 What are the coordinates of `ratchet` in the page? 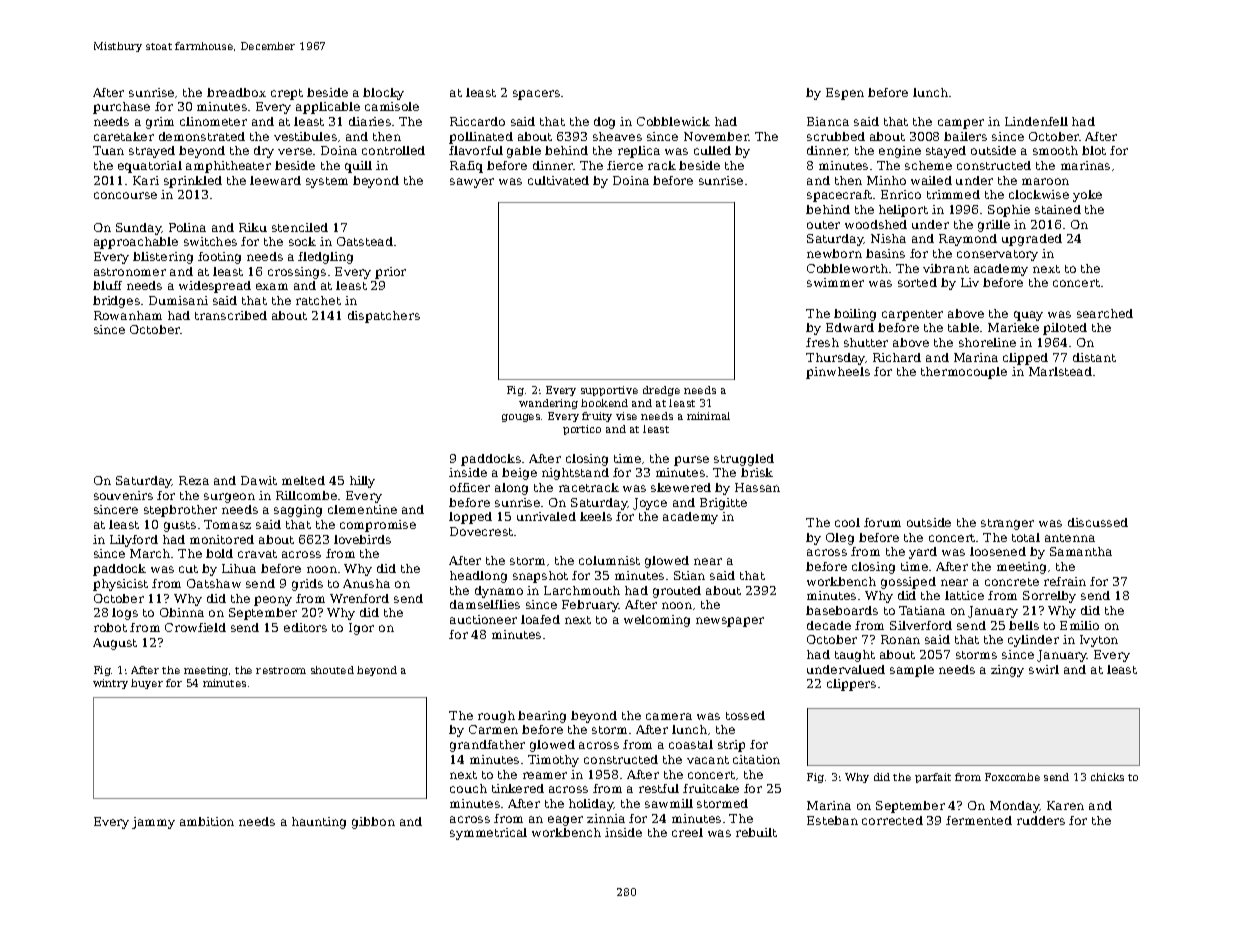 It's located at (318, 300).
